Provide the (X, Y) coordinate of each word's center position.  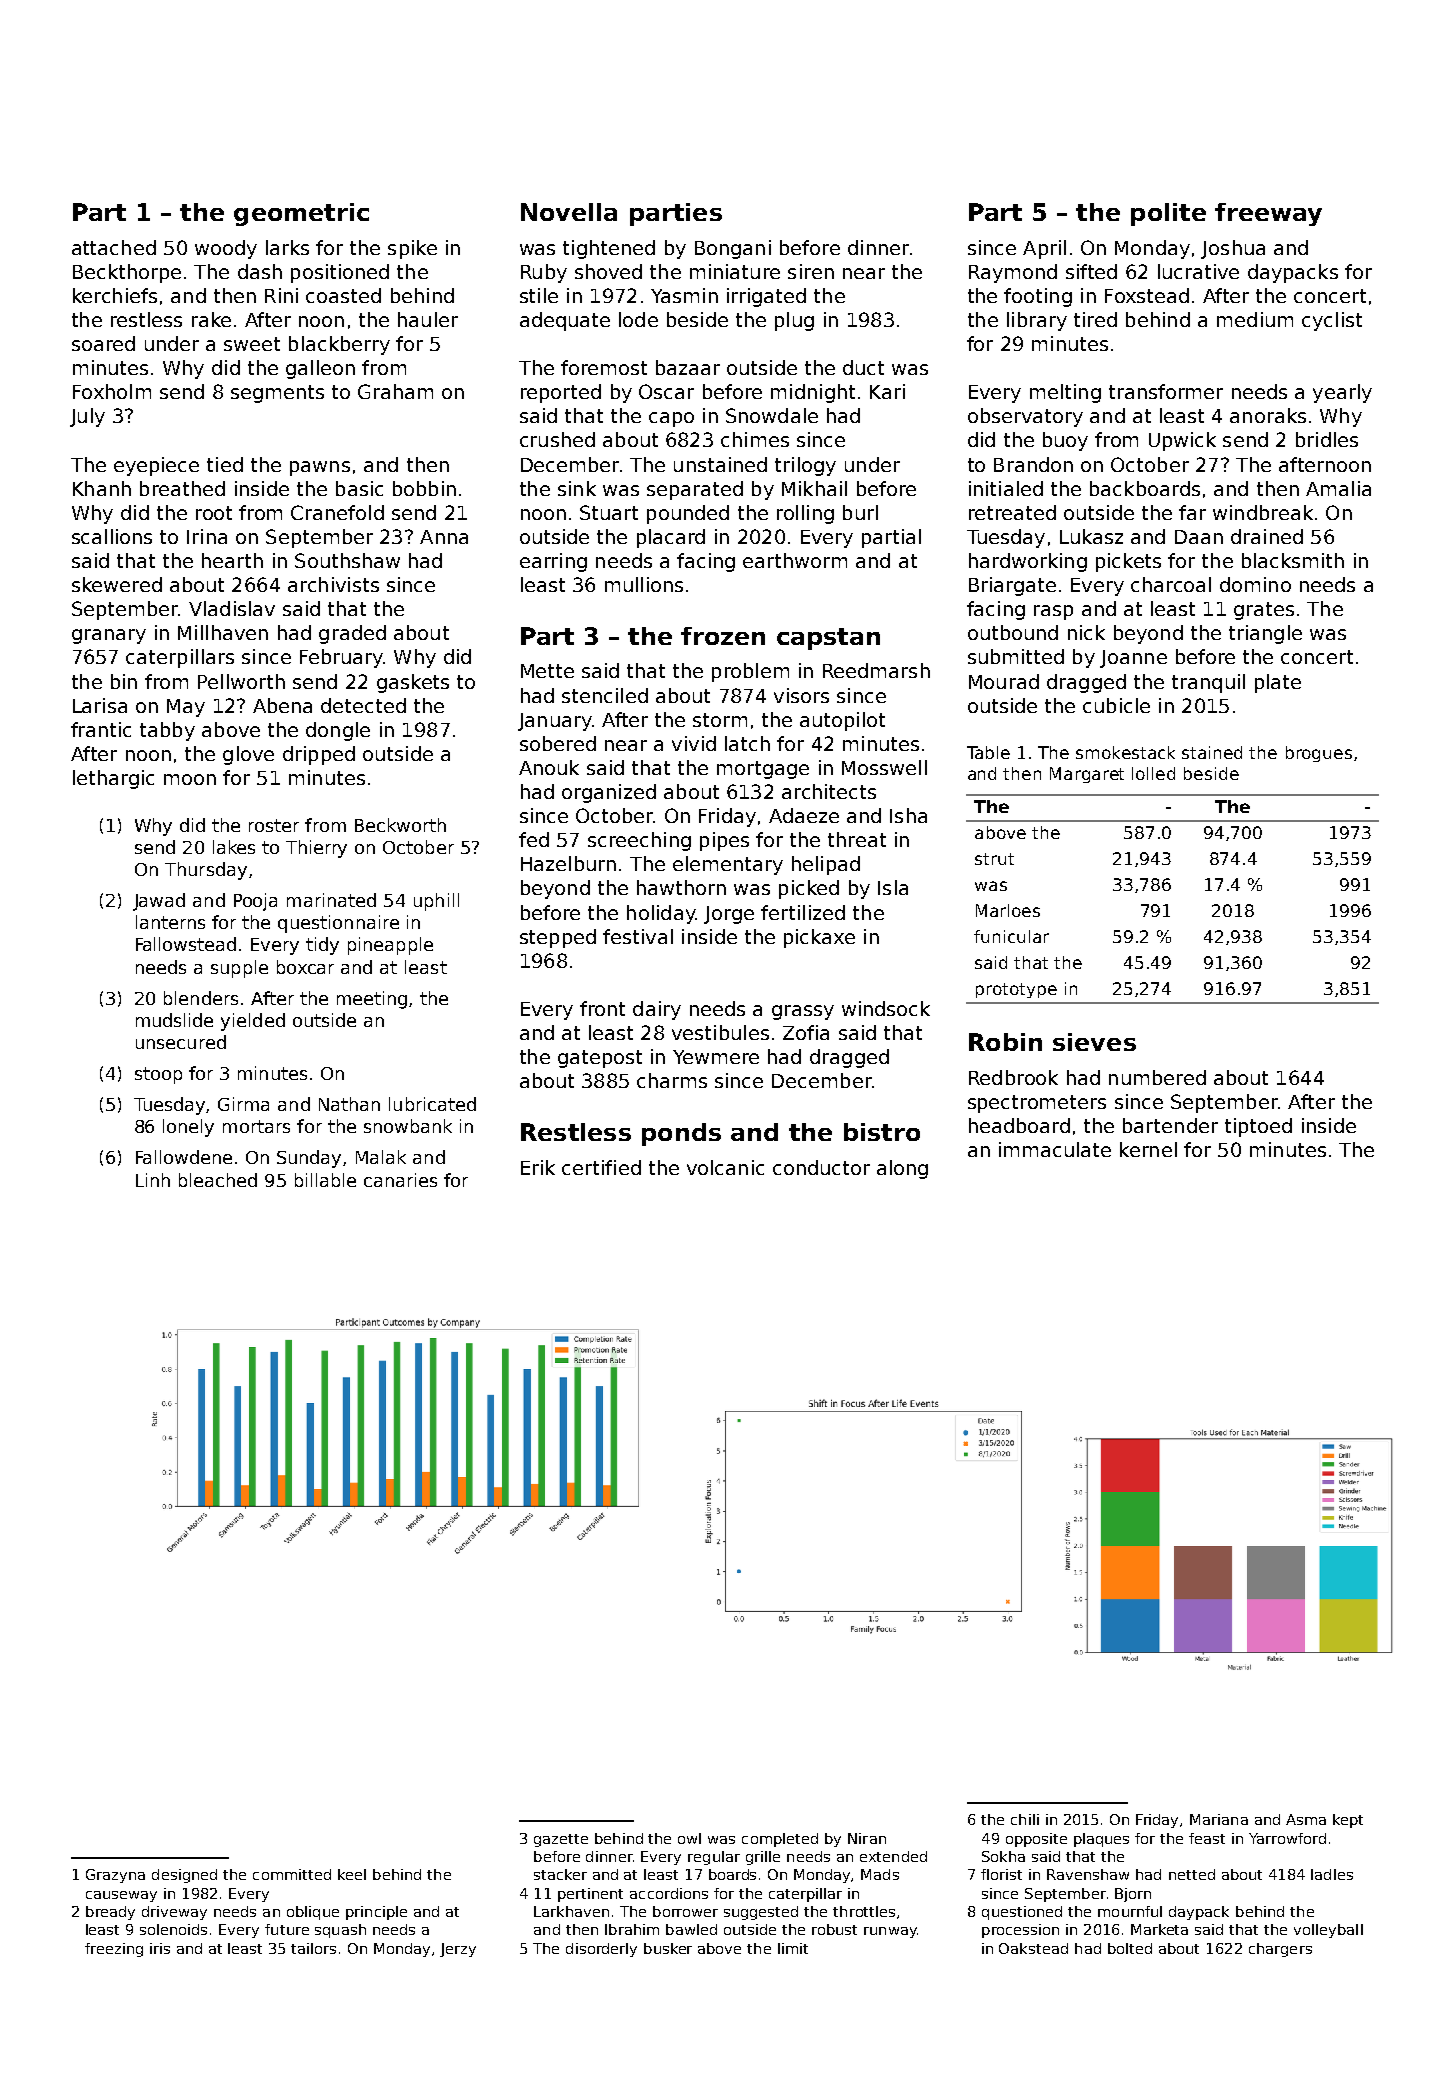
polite (1168, 214)
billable (325, 1180)
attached (114, 247)
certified (601, 1167)
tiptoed (1258, 1127)
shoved (608, 271)
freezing (114, 1950)
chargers (1280, 1950)
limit (793, 1948)
